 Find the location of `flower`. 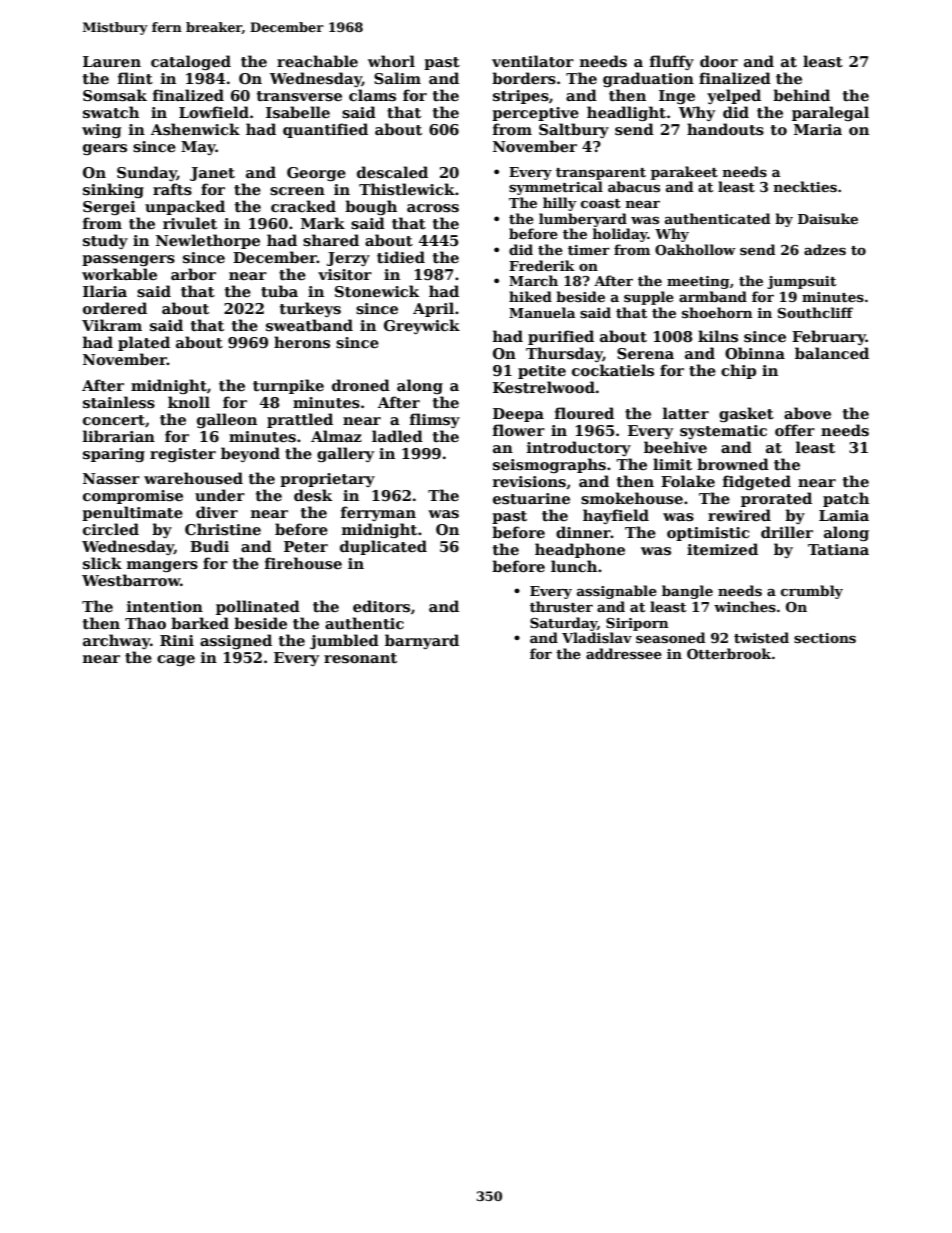

flower is located at coordinates (519, 430).
